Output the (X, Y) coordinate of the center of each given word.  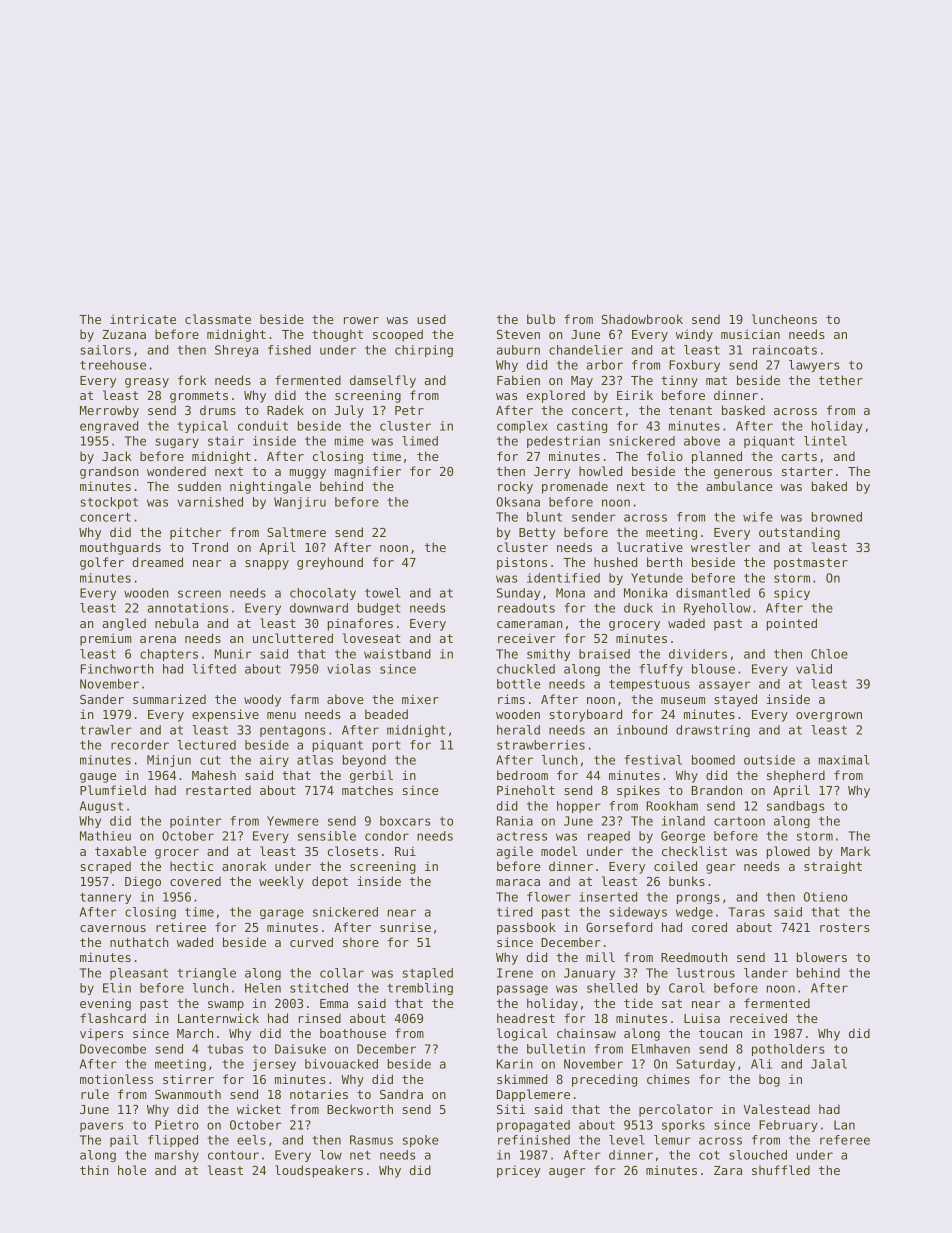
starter (807, 471)
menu (281, 715)
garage (282, 914)
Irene (515, 973)
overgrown (829, 717)
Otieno (826, 897)
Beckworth (360, 1109)
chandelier (586, 350)
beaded (386, 714)
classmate (218, 319)
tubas (225, 1049)
